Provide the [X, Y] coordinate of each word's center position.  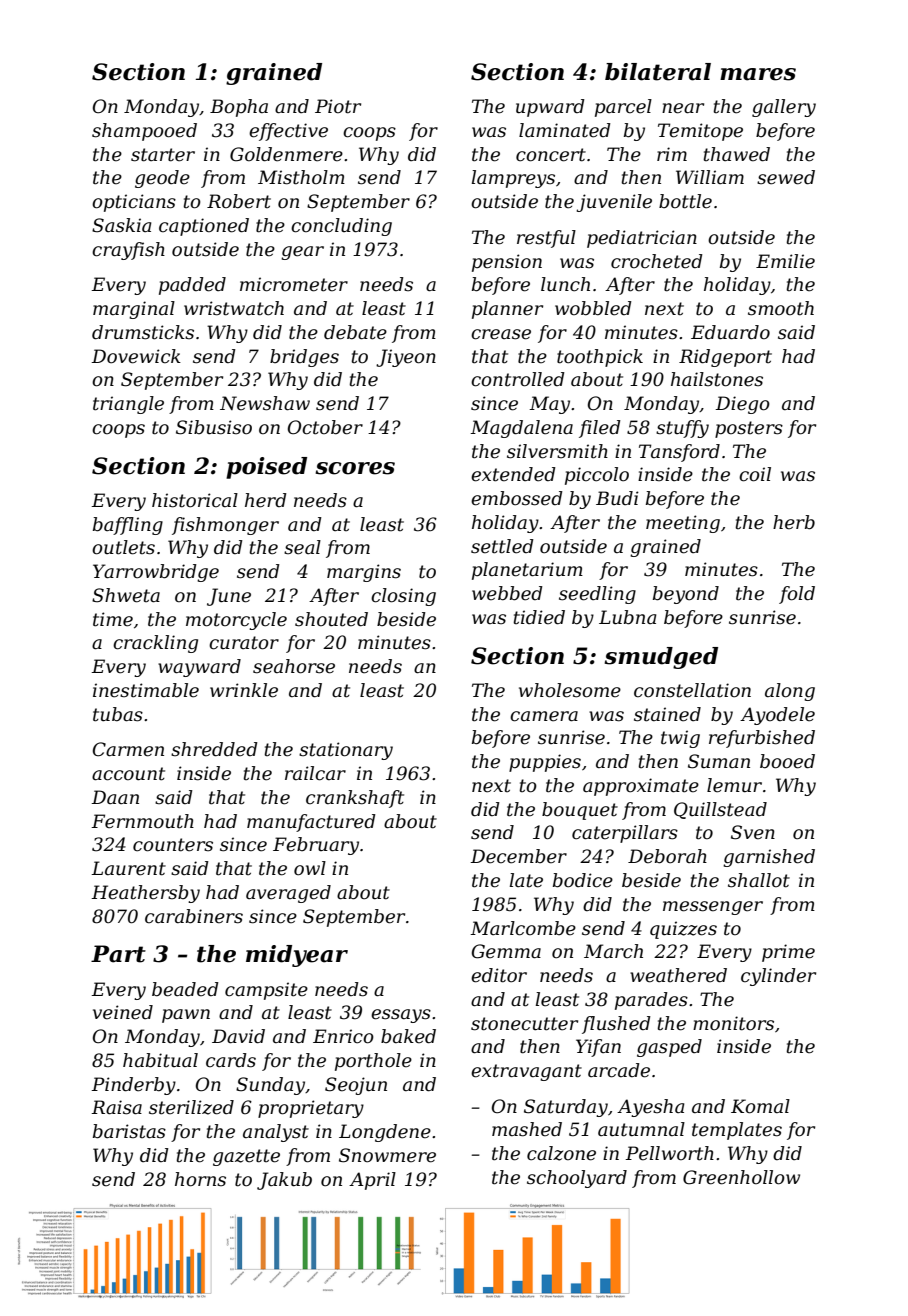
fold [797, 595]
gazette [246, 1157]
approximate [641, 787]
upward [550, 108]
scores [355, 468]
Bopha [239, 108]
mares [758, 74]
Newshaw [265, 403]
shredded [214, 749]
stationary [346, 751]
